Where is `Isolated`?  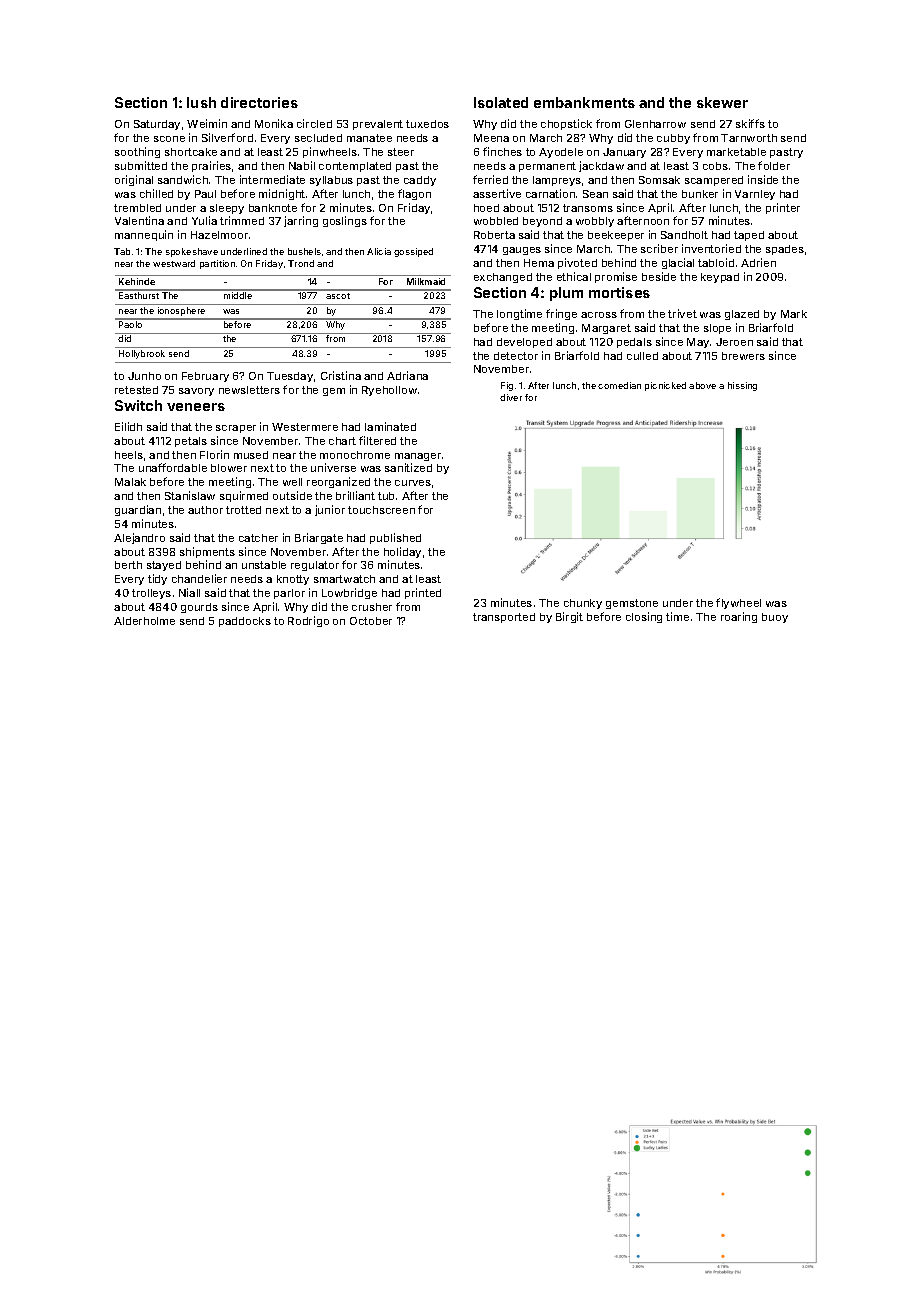 Isolated is located at coordinates (501, 102).
